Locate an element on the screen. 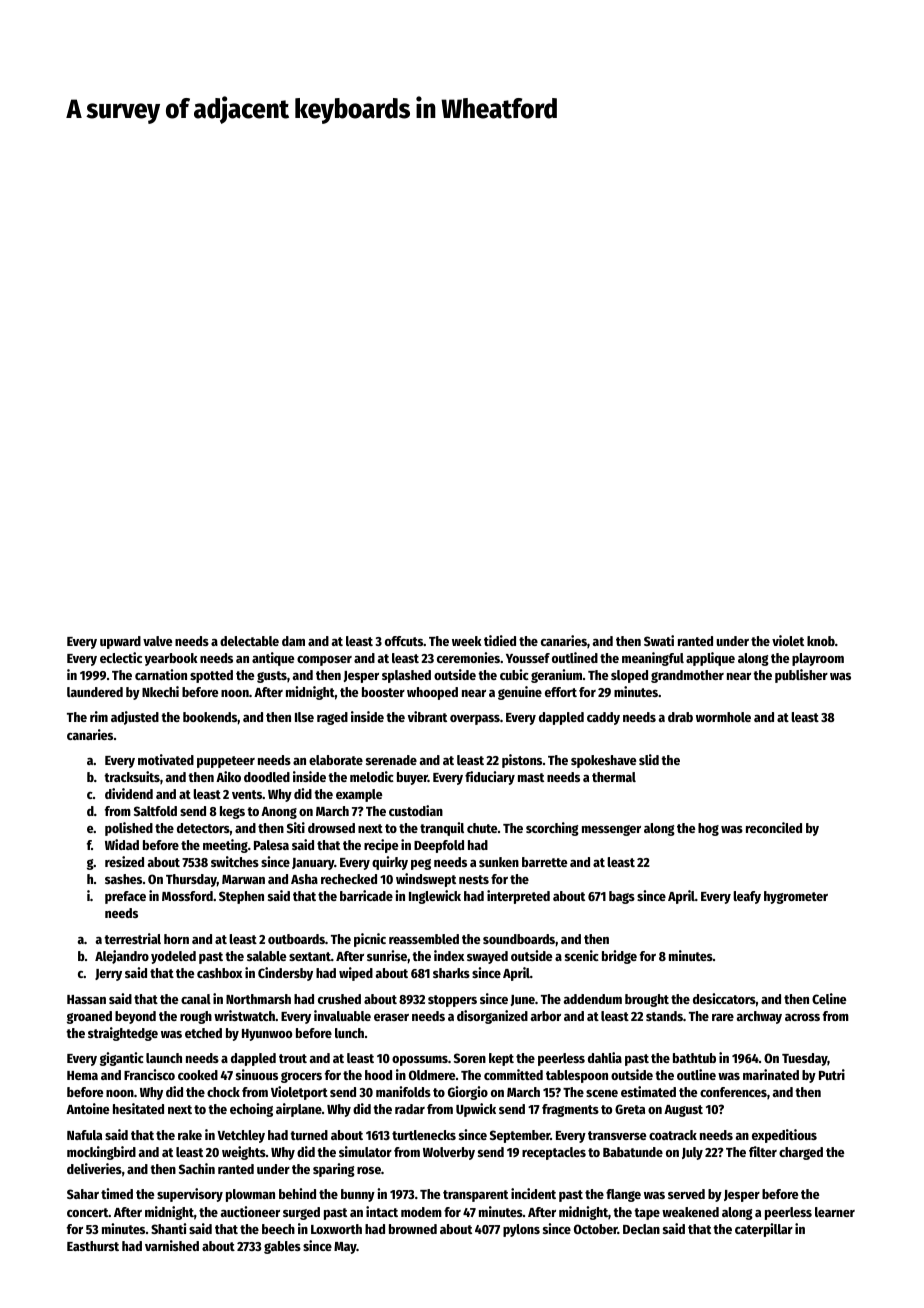 The height and width of the screenshot is (1308, 924). leafy is located at coordinates (747, 897).
